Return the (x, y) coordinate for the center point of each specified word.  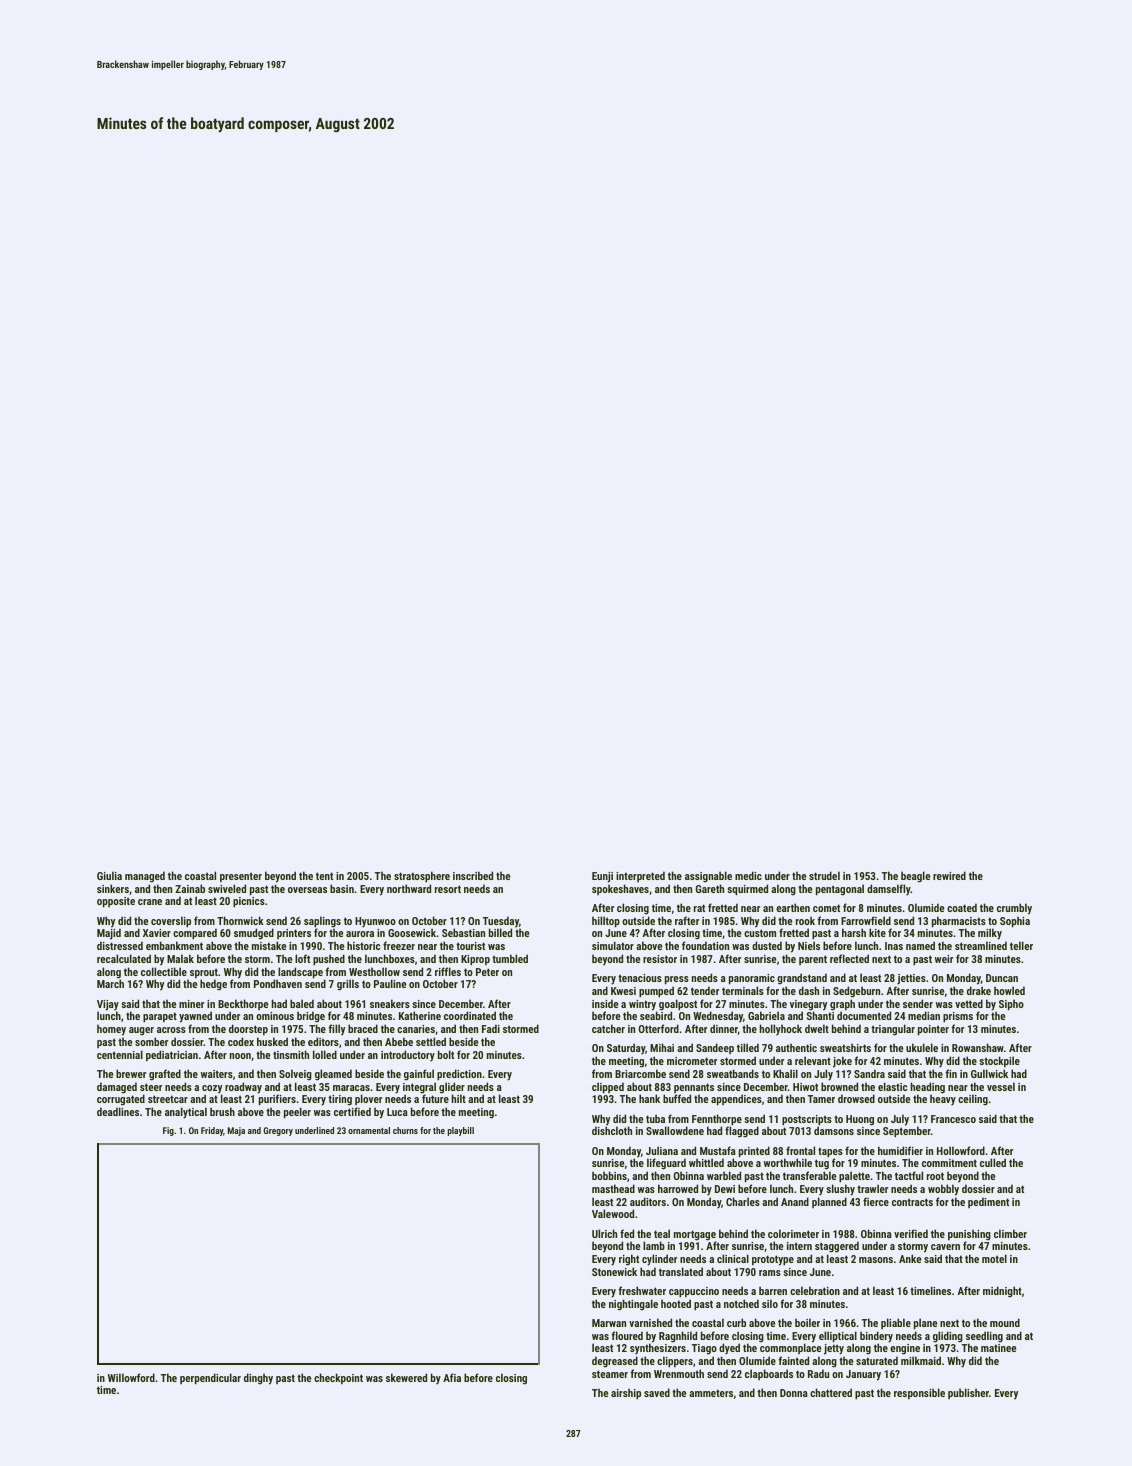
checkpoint (338, 1378)
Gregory (278, 1131)
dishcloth (612, 1130)
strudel (824, 875)
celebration (815, 1290)
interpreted (640, 876)
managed (145, 877)
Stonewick (614, 1271)
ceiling (973, 1100)
